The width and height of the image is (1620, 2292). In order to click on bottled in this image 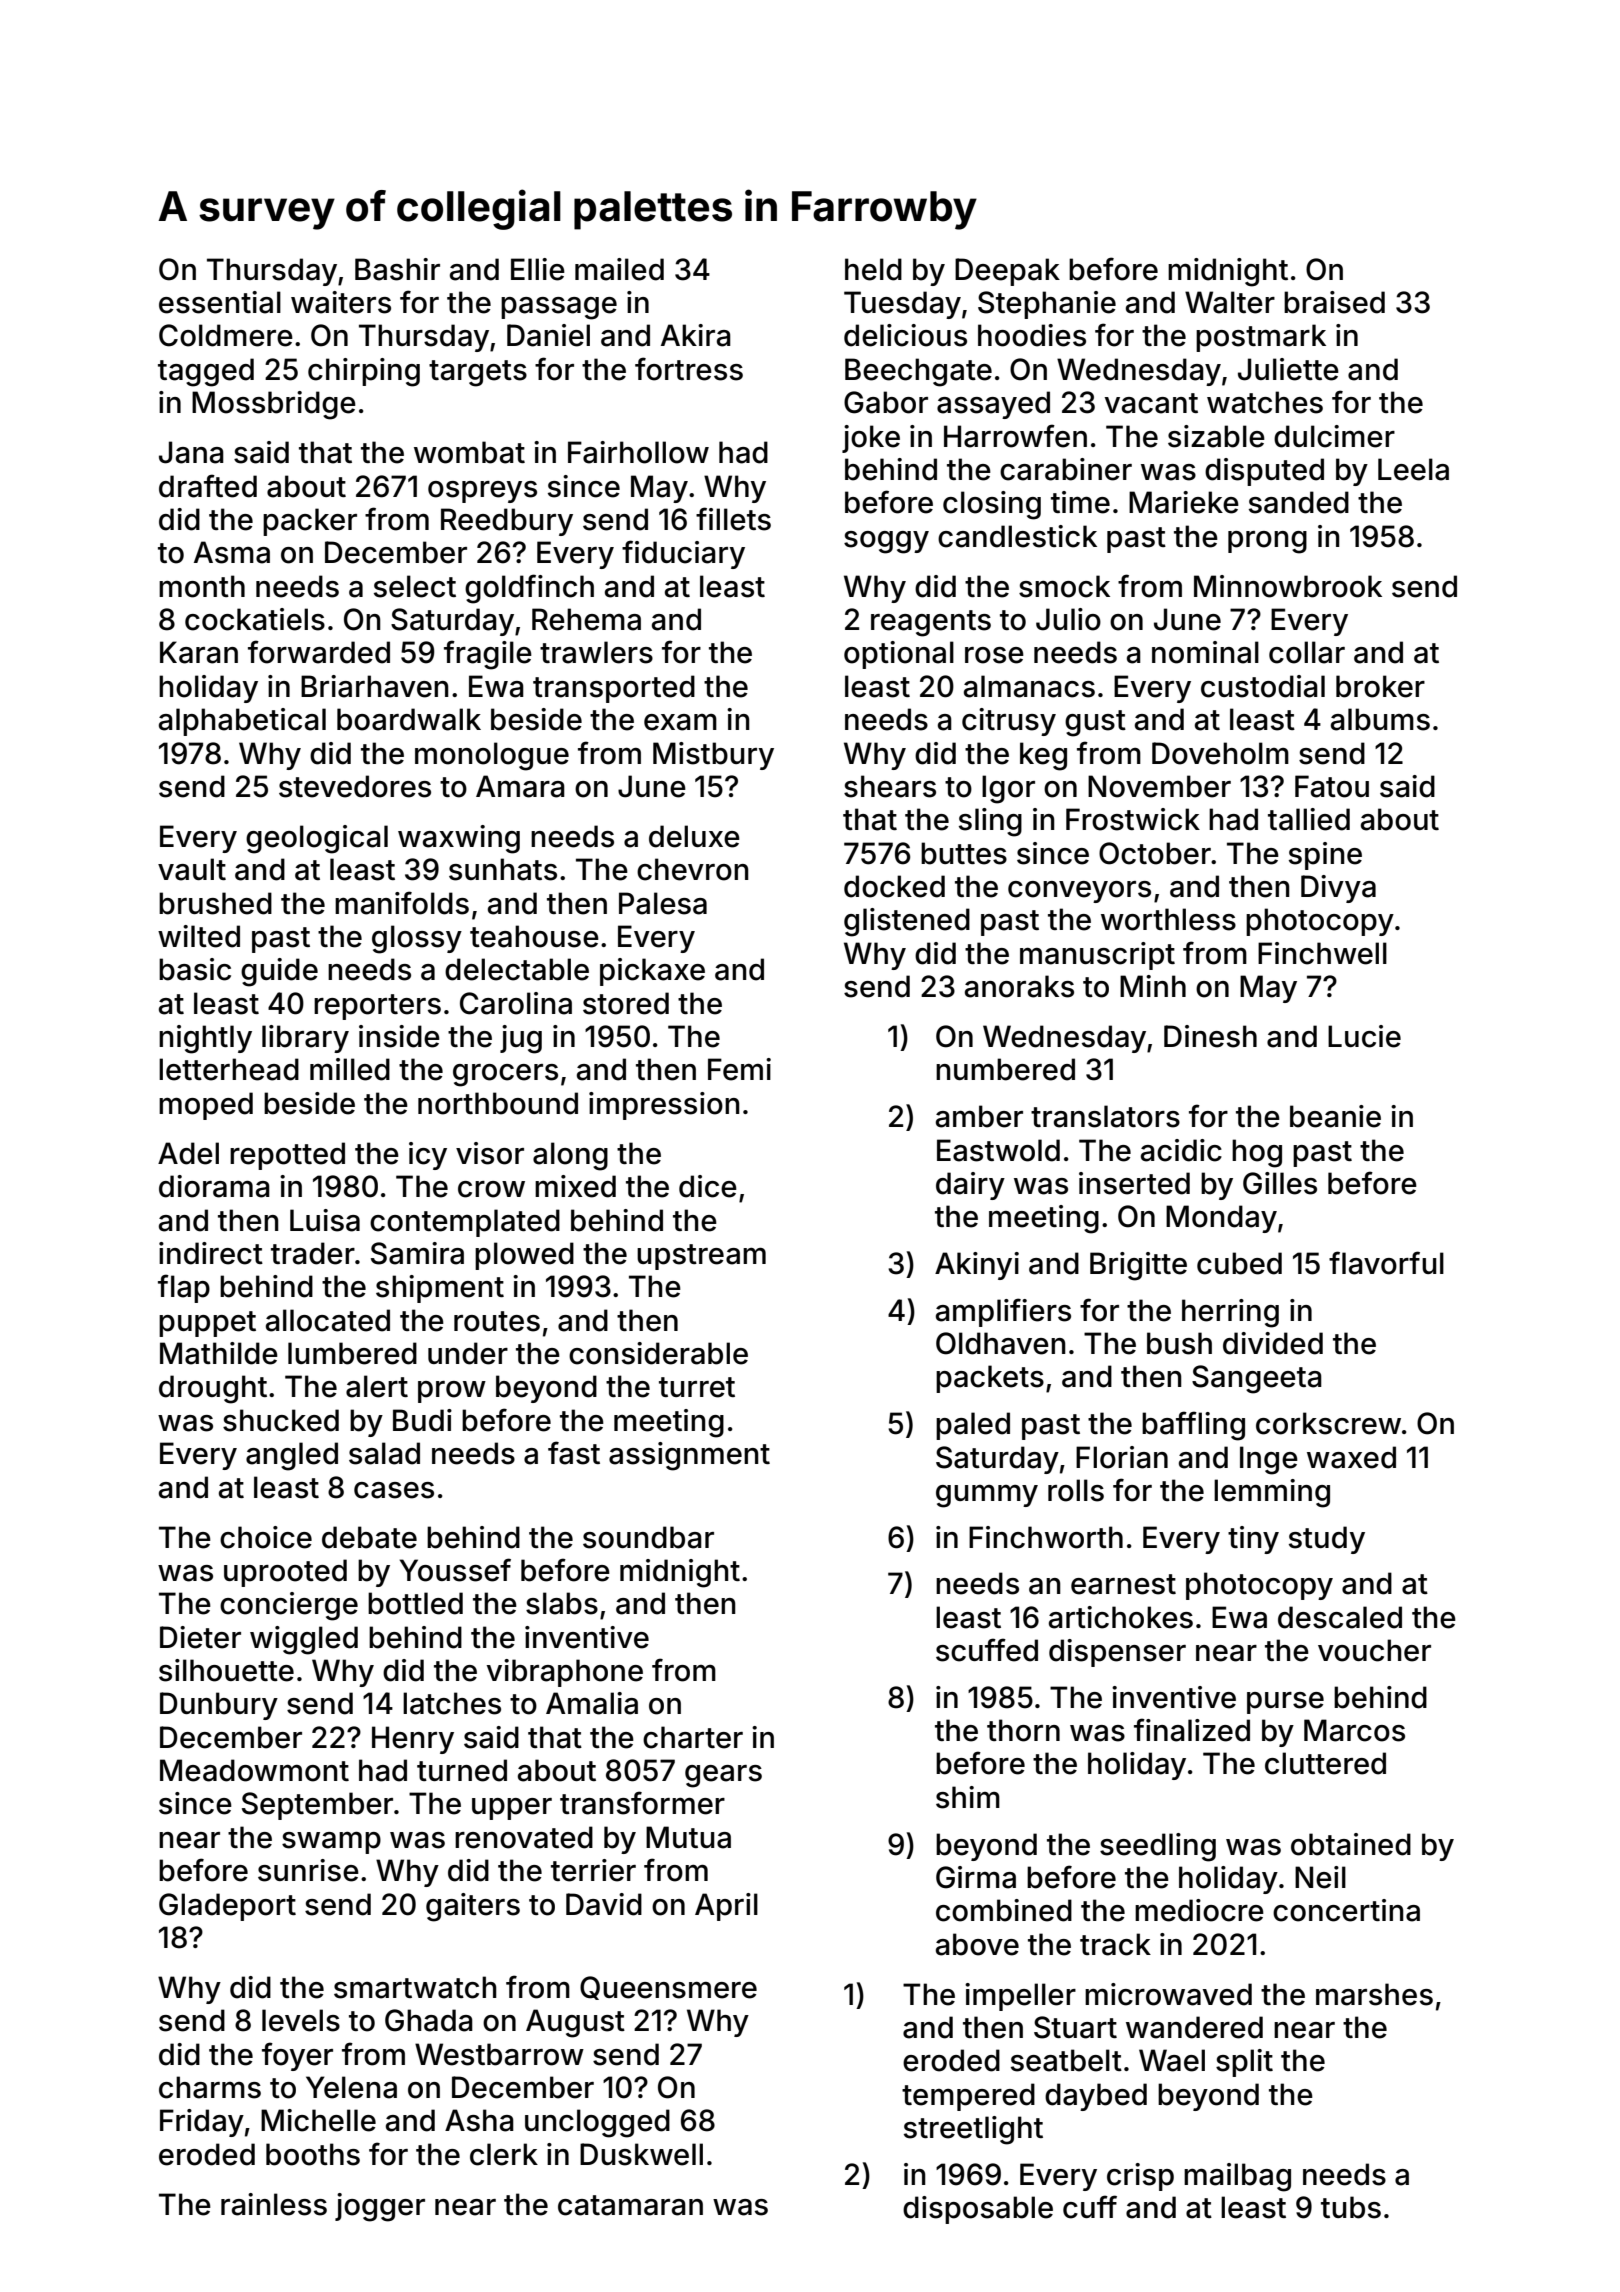, I will do `click(415, 1603)`.
